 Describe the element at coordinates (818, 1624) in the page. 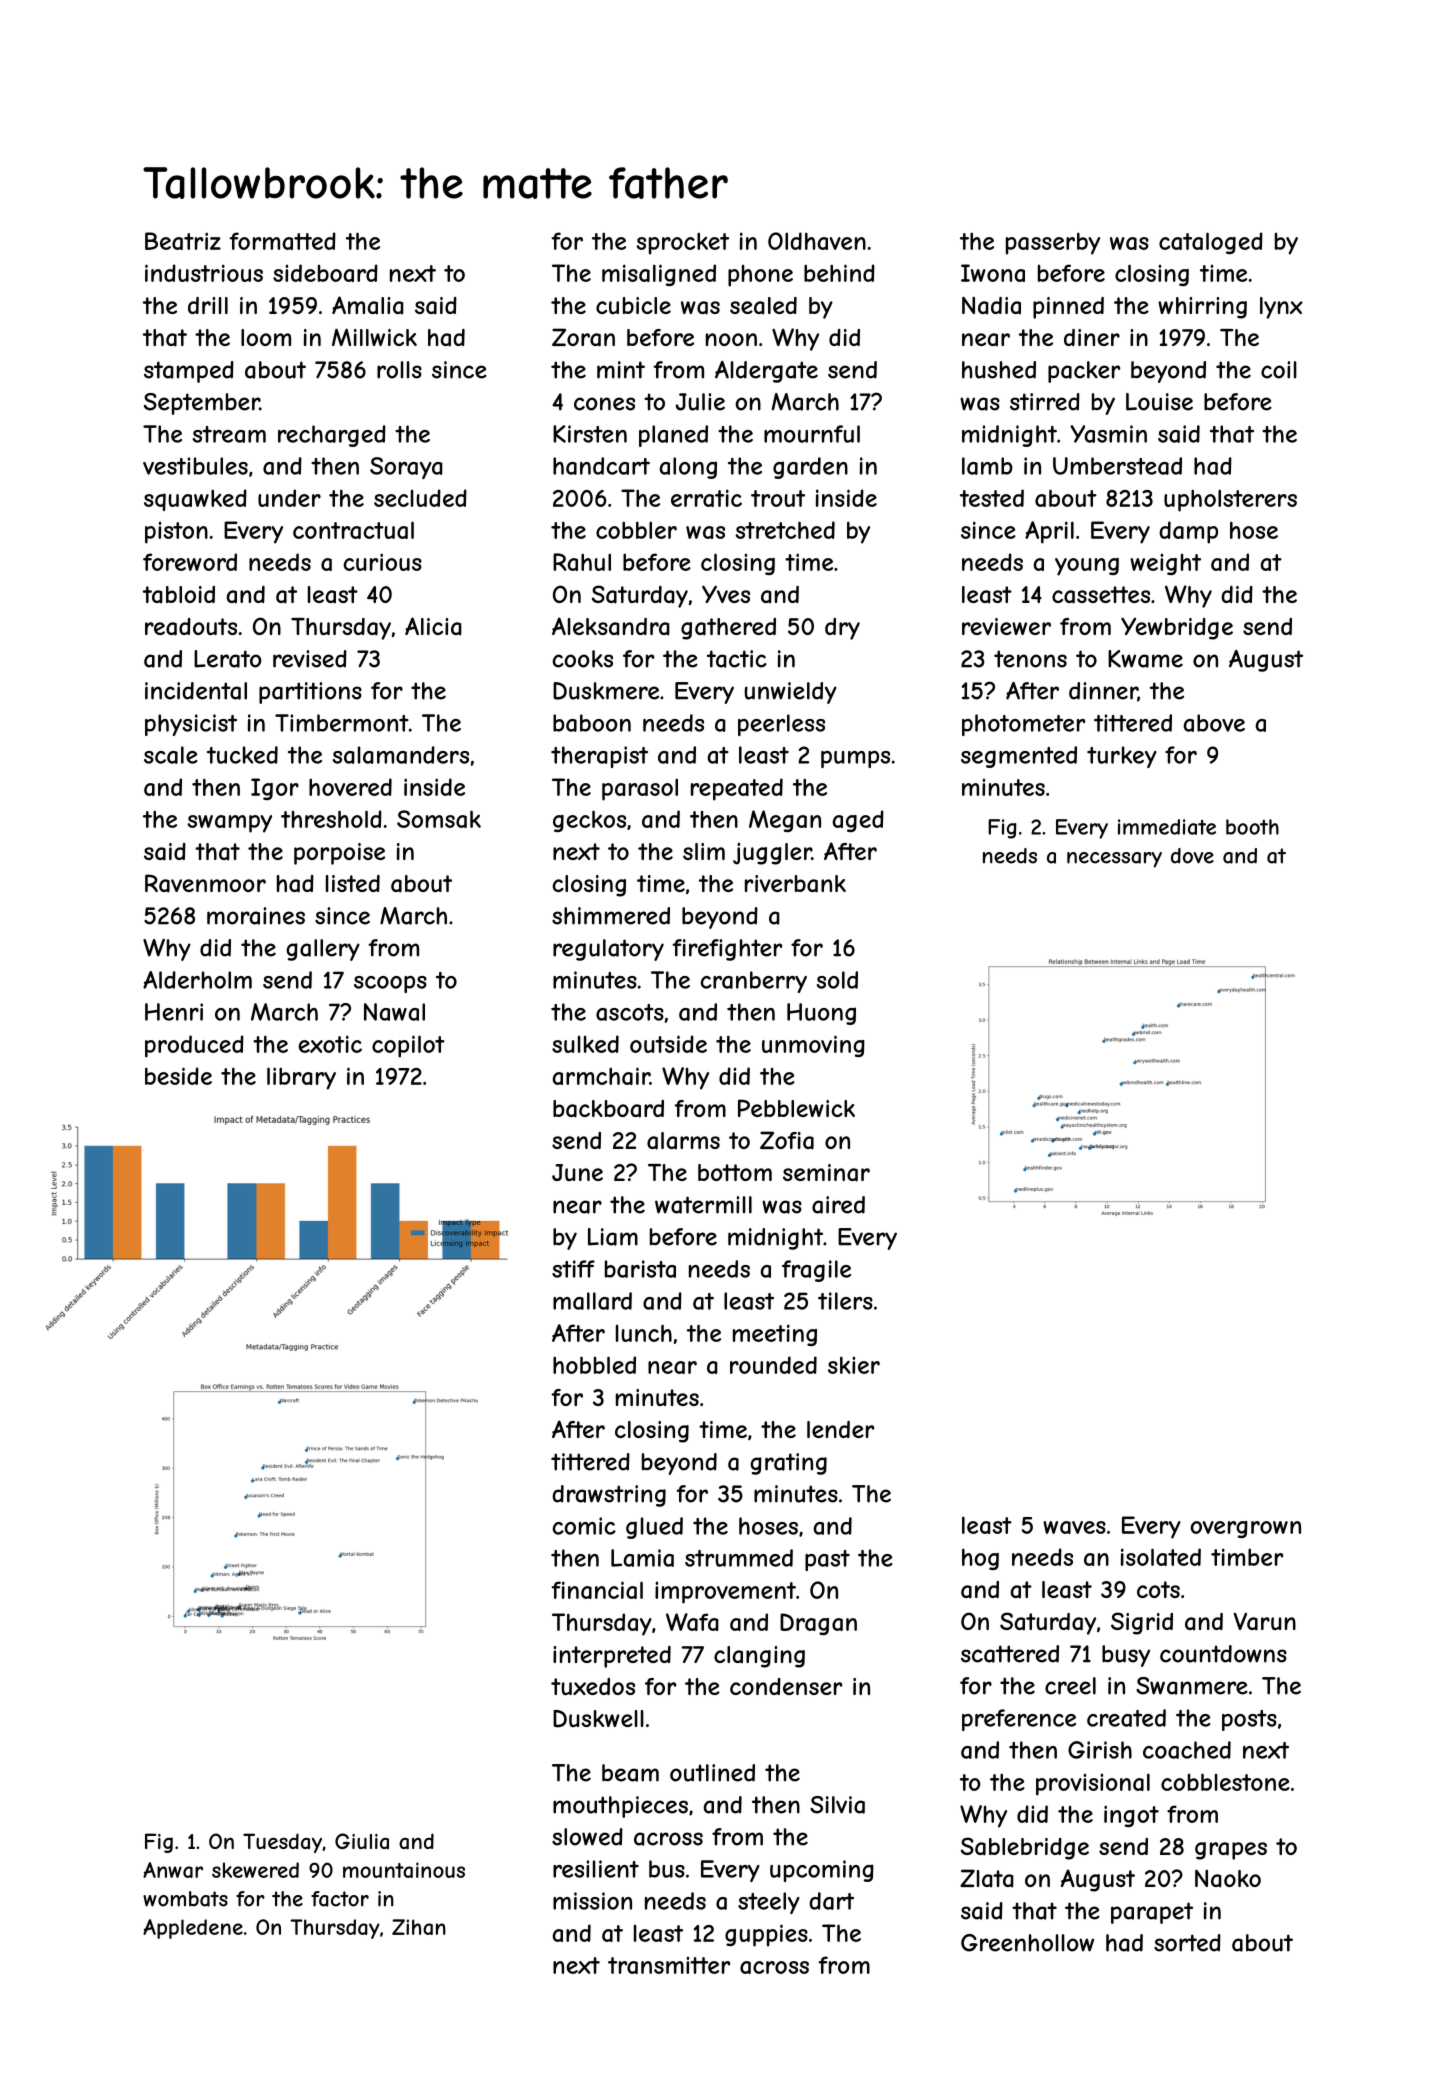

I see `Dragan` at that location.
